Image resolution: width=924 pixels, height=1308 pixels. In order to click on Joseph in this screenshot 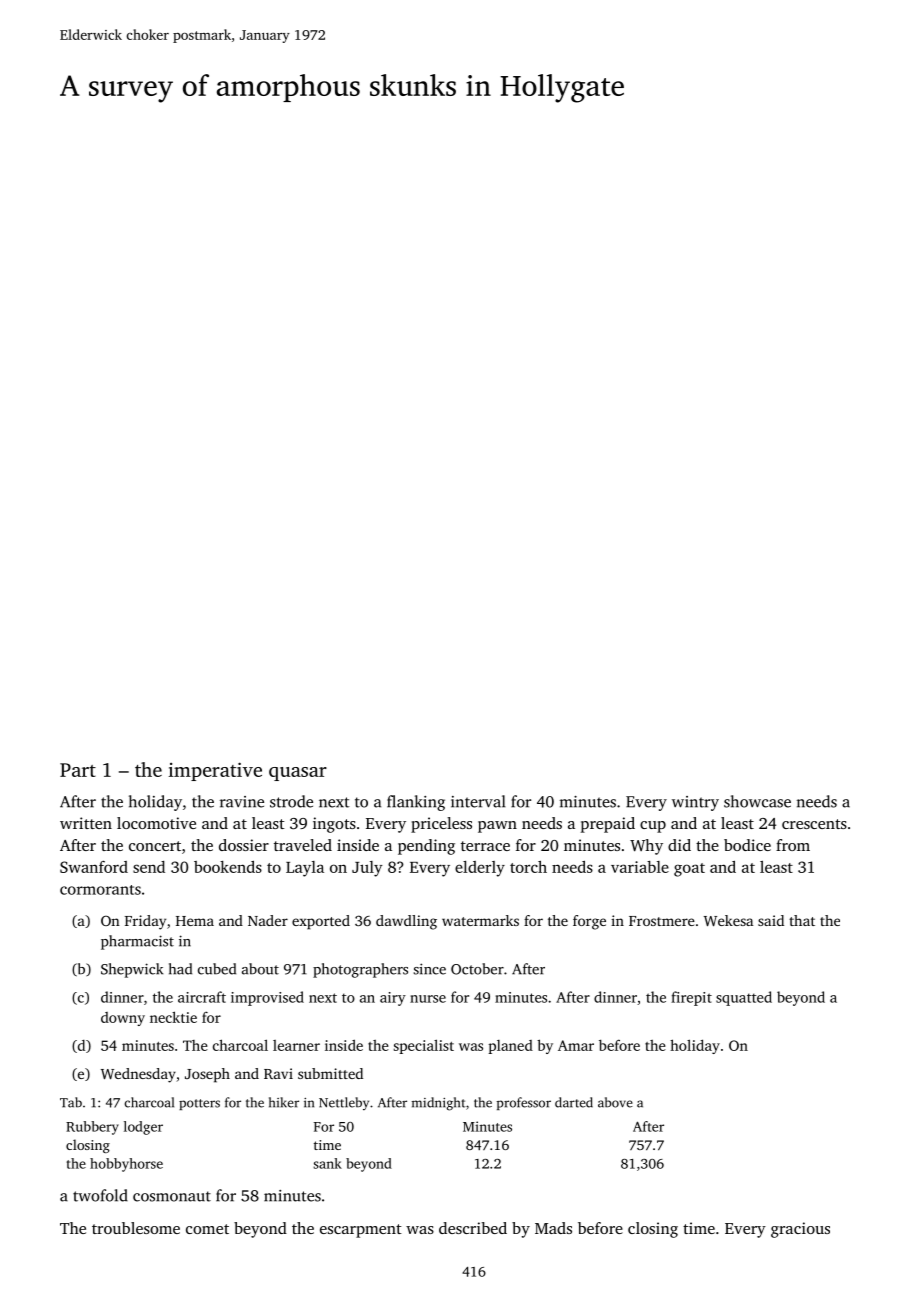, I will do `click(207, 1075)`.
